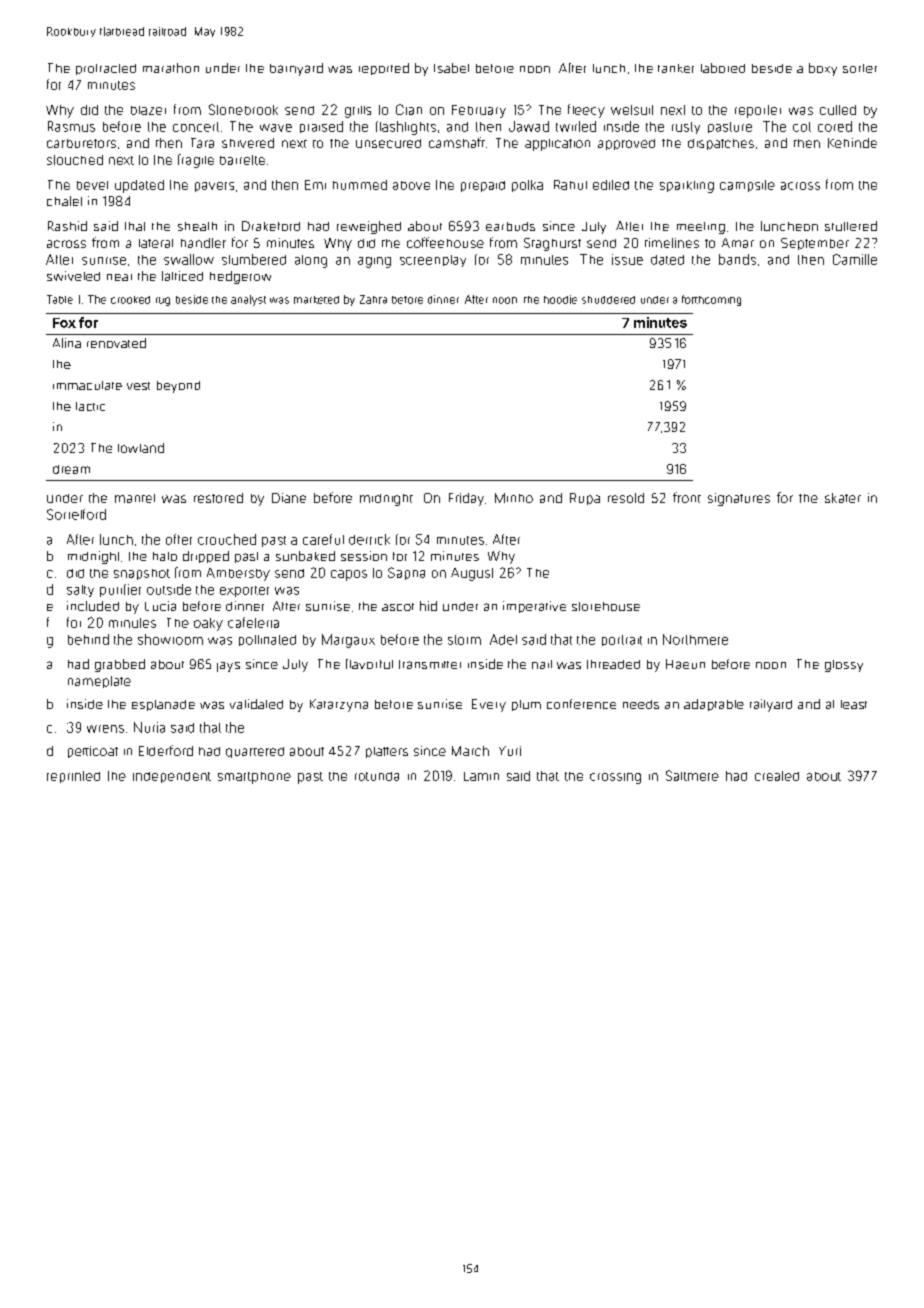 The image size is (924, 1308). I want to click on jays, so click(228, 667).
